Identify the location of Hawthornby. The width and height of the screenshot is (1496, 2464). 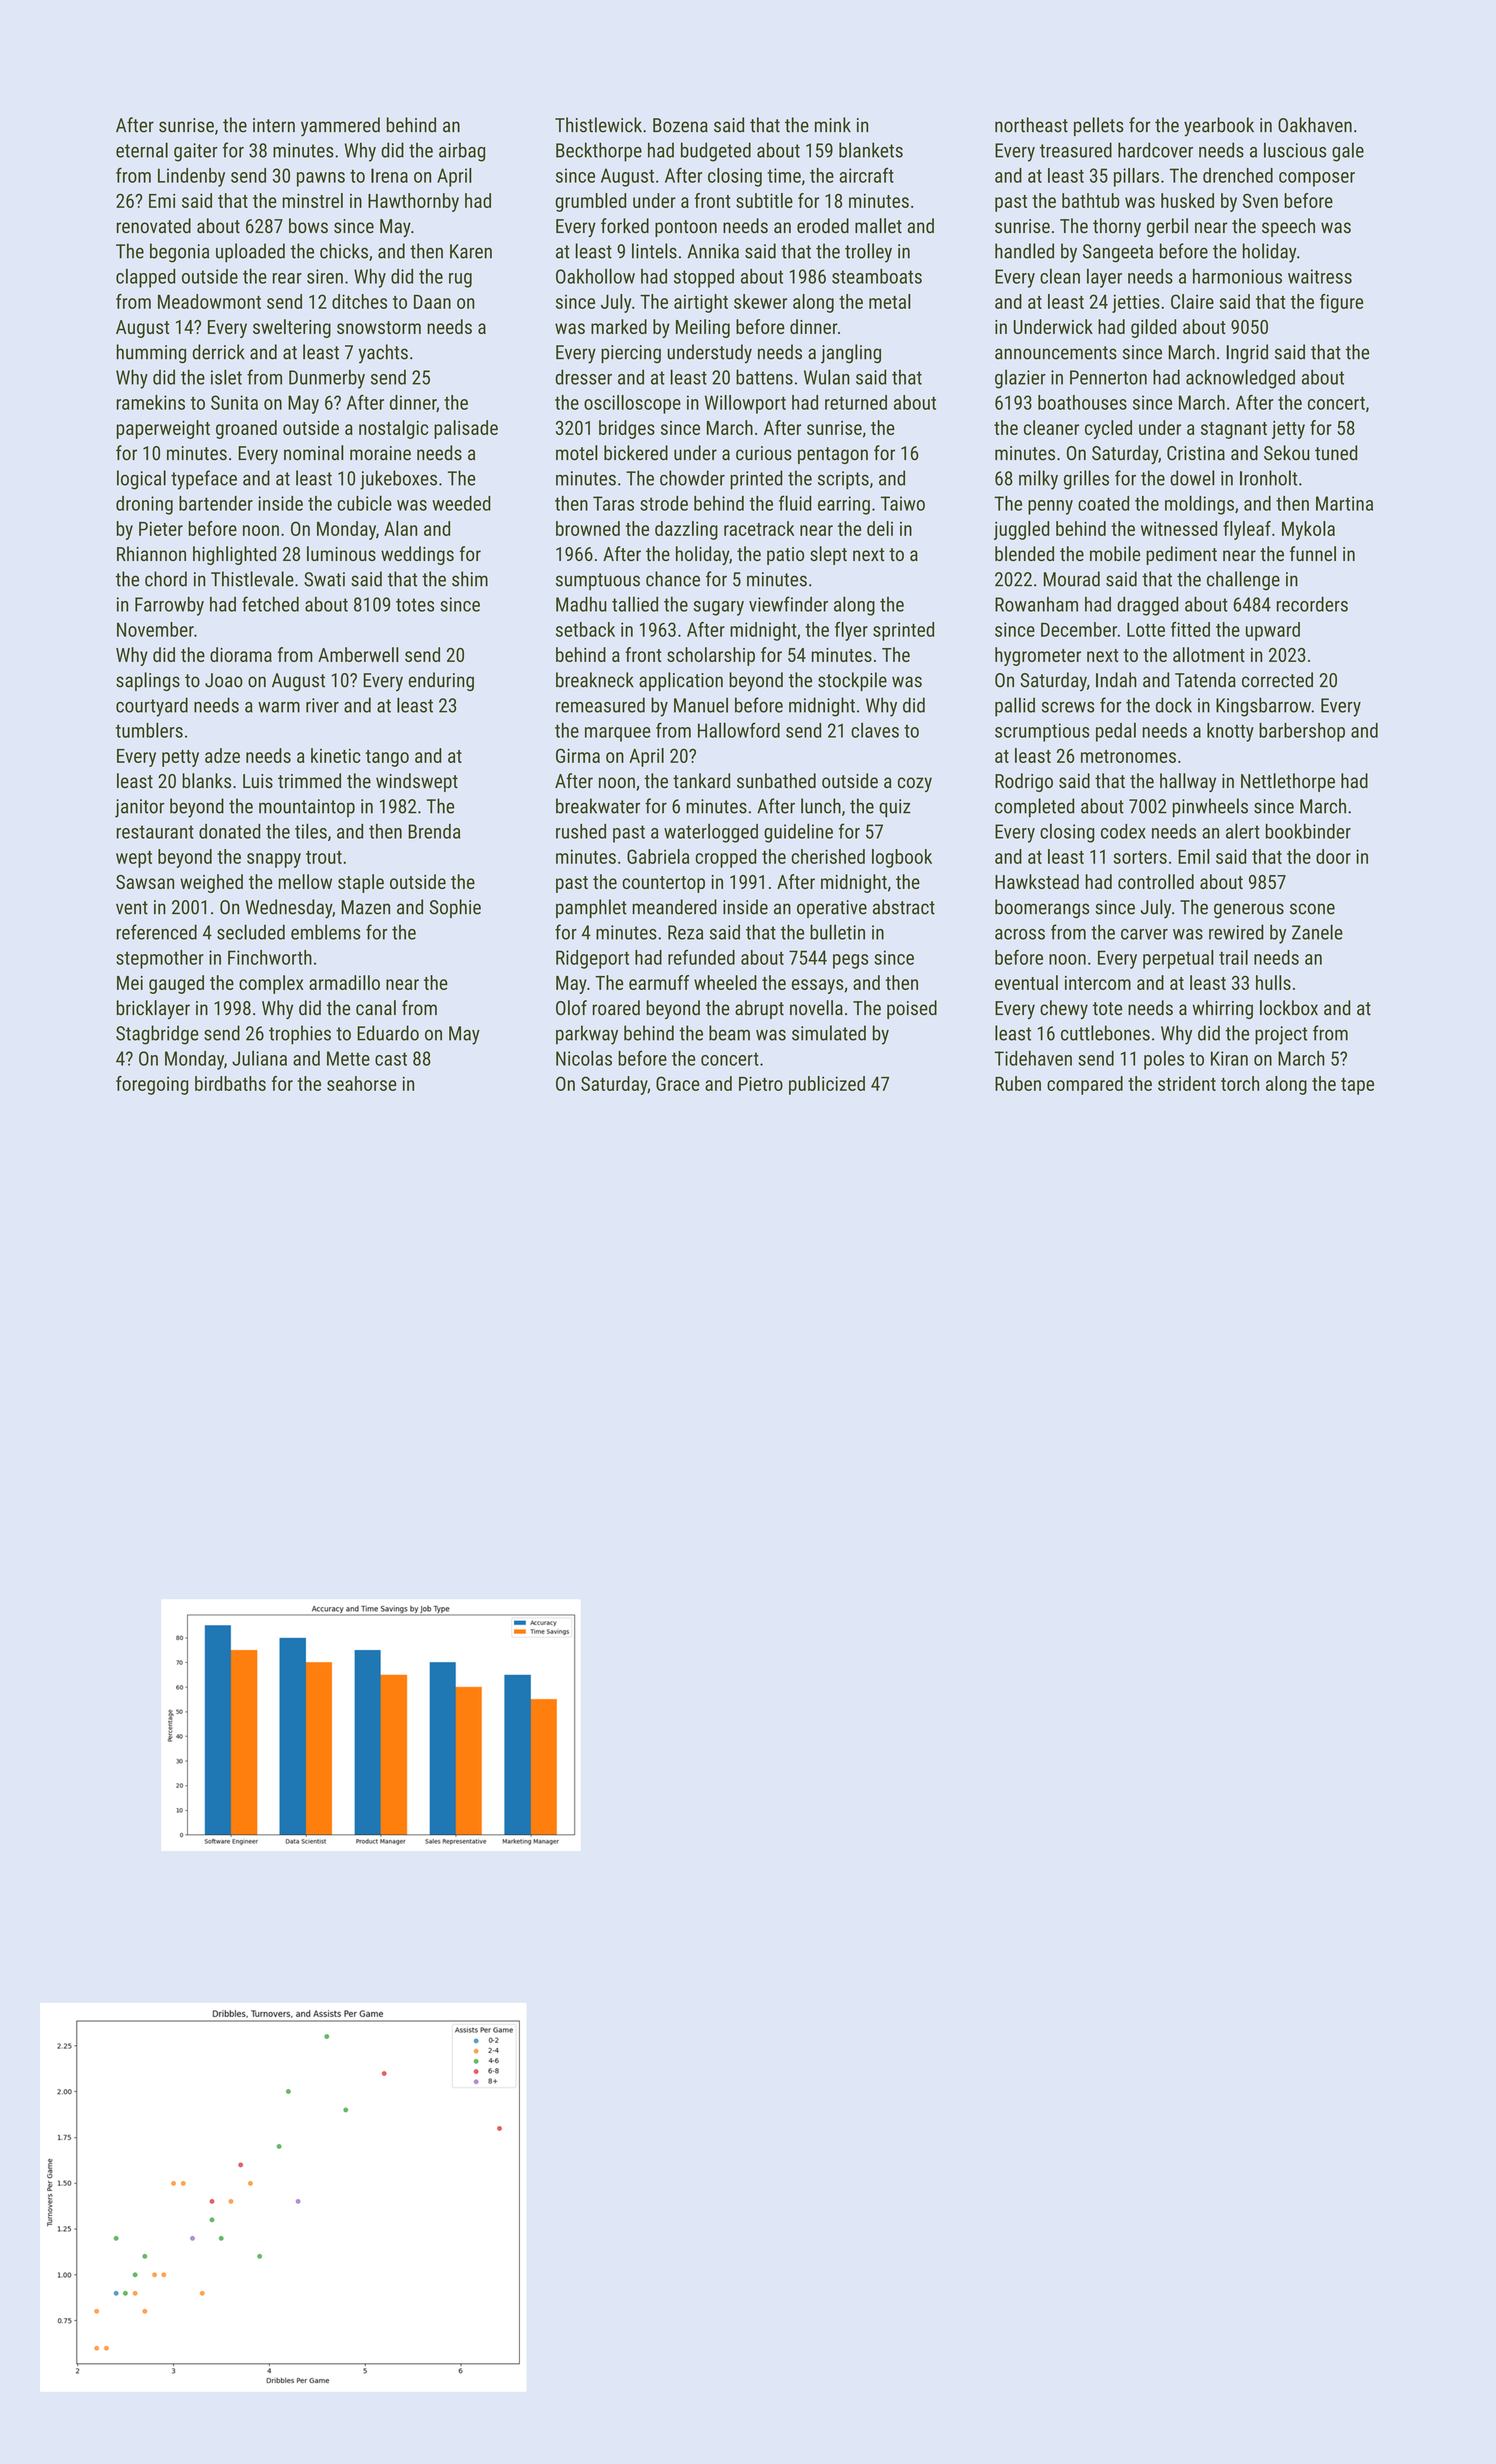
(413, 202).
